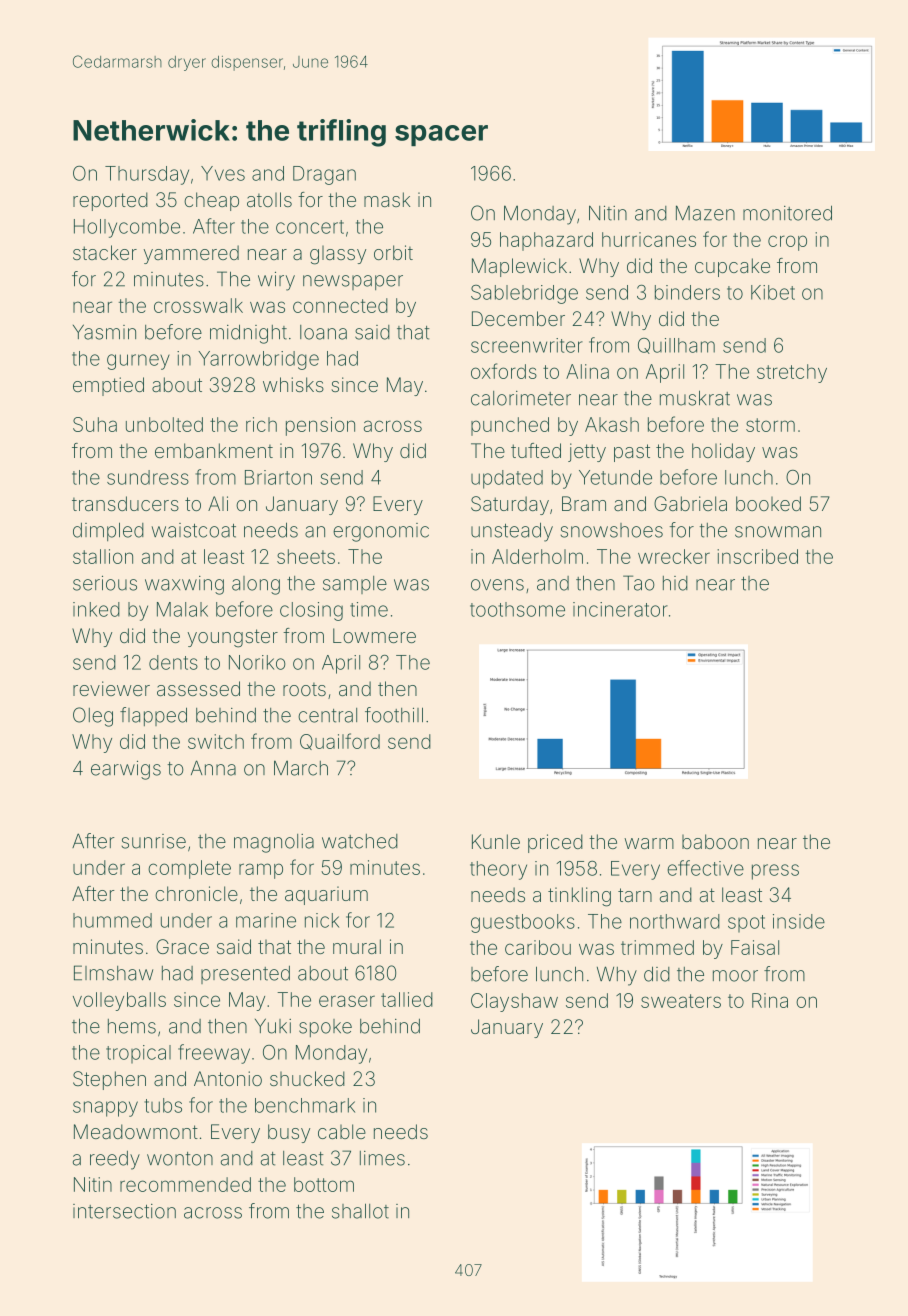 This screenshot has height=1316, width=908. What do you see at coordinates (538, 947) in the screenshot?
I see `caribou` at bounding box center [538, 947].
